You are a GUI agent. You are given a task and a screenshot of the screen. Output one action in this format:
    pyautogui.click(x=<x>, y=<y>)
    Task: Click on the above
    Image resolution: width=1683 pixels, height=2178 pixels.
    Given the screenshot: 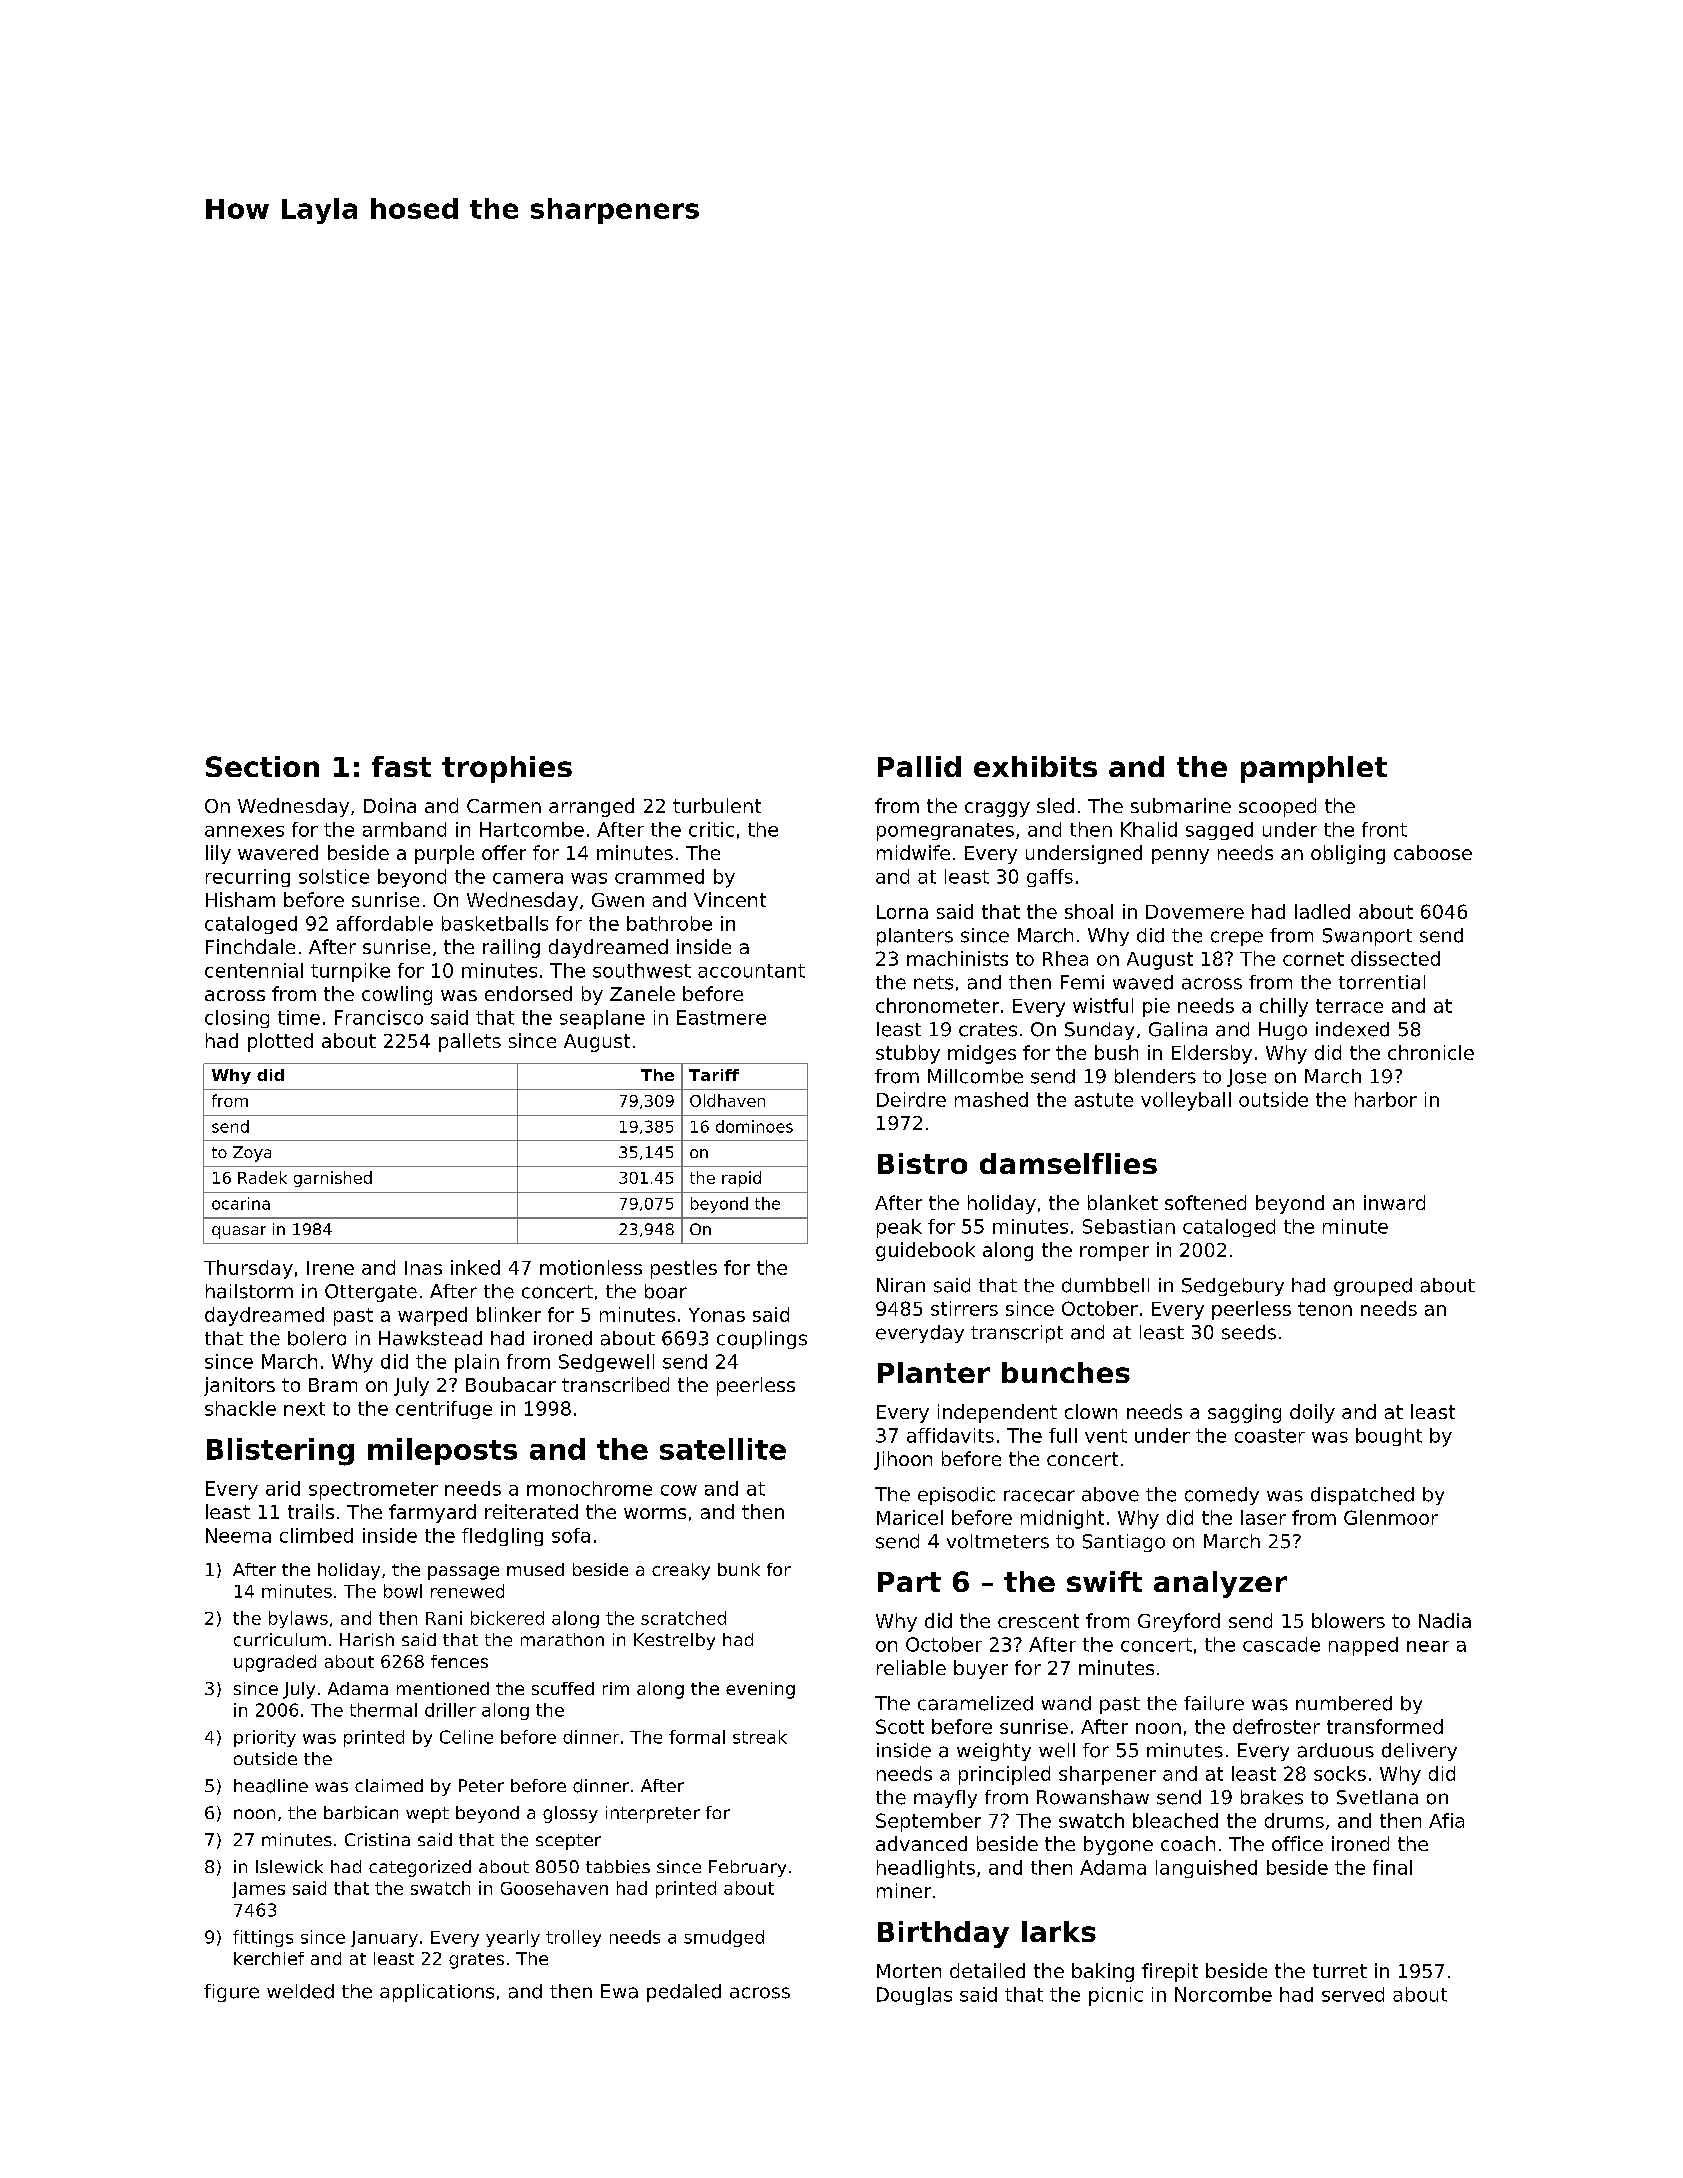 What is the action you would take?
    pyautogui.click(x=1110, y=1494)
